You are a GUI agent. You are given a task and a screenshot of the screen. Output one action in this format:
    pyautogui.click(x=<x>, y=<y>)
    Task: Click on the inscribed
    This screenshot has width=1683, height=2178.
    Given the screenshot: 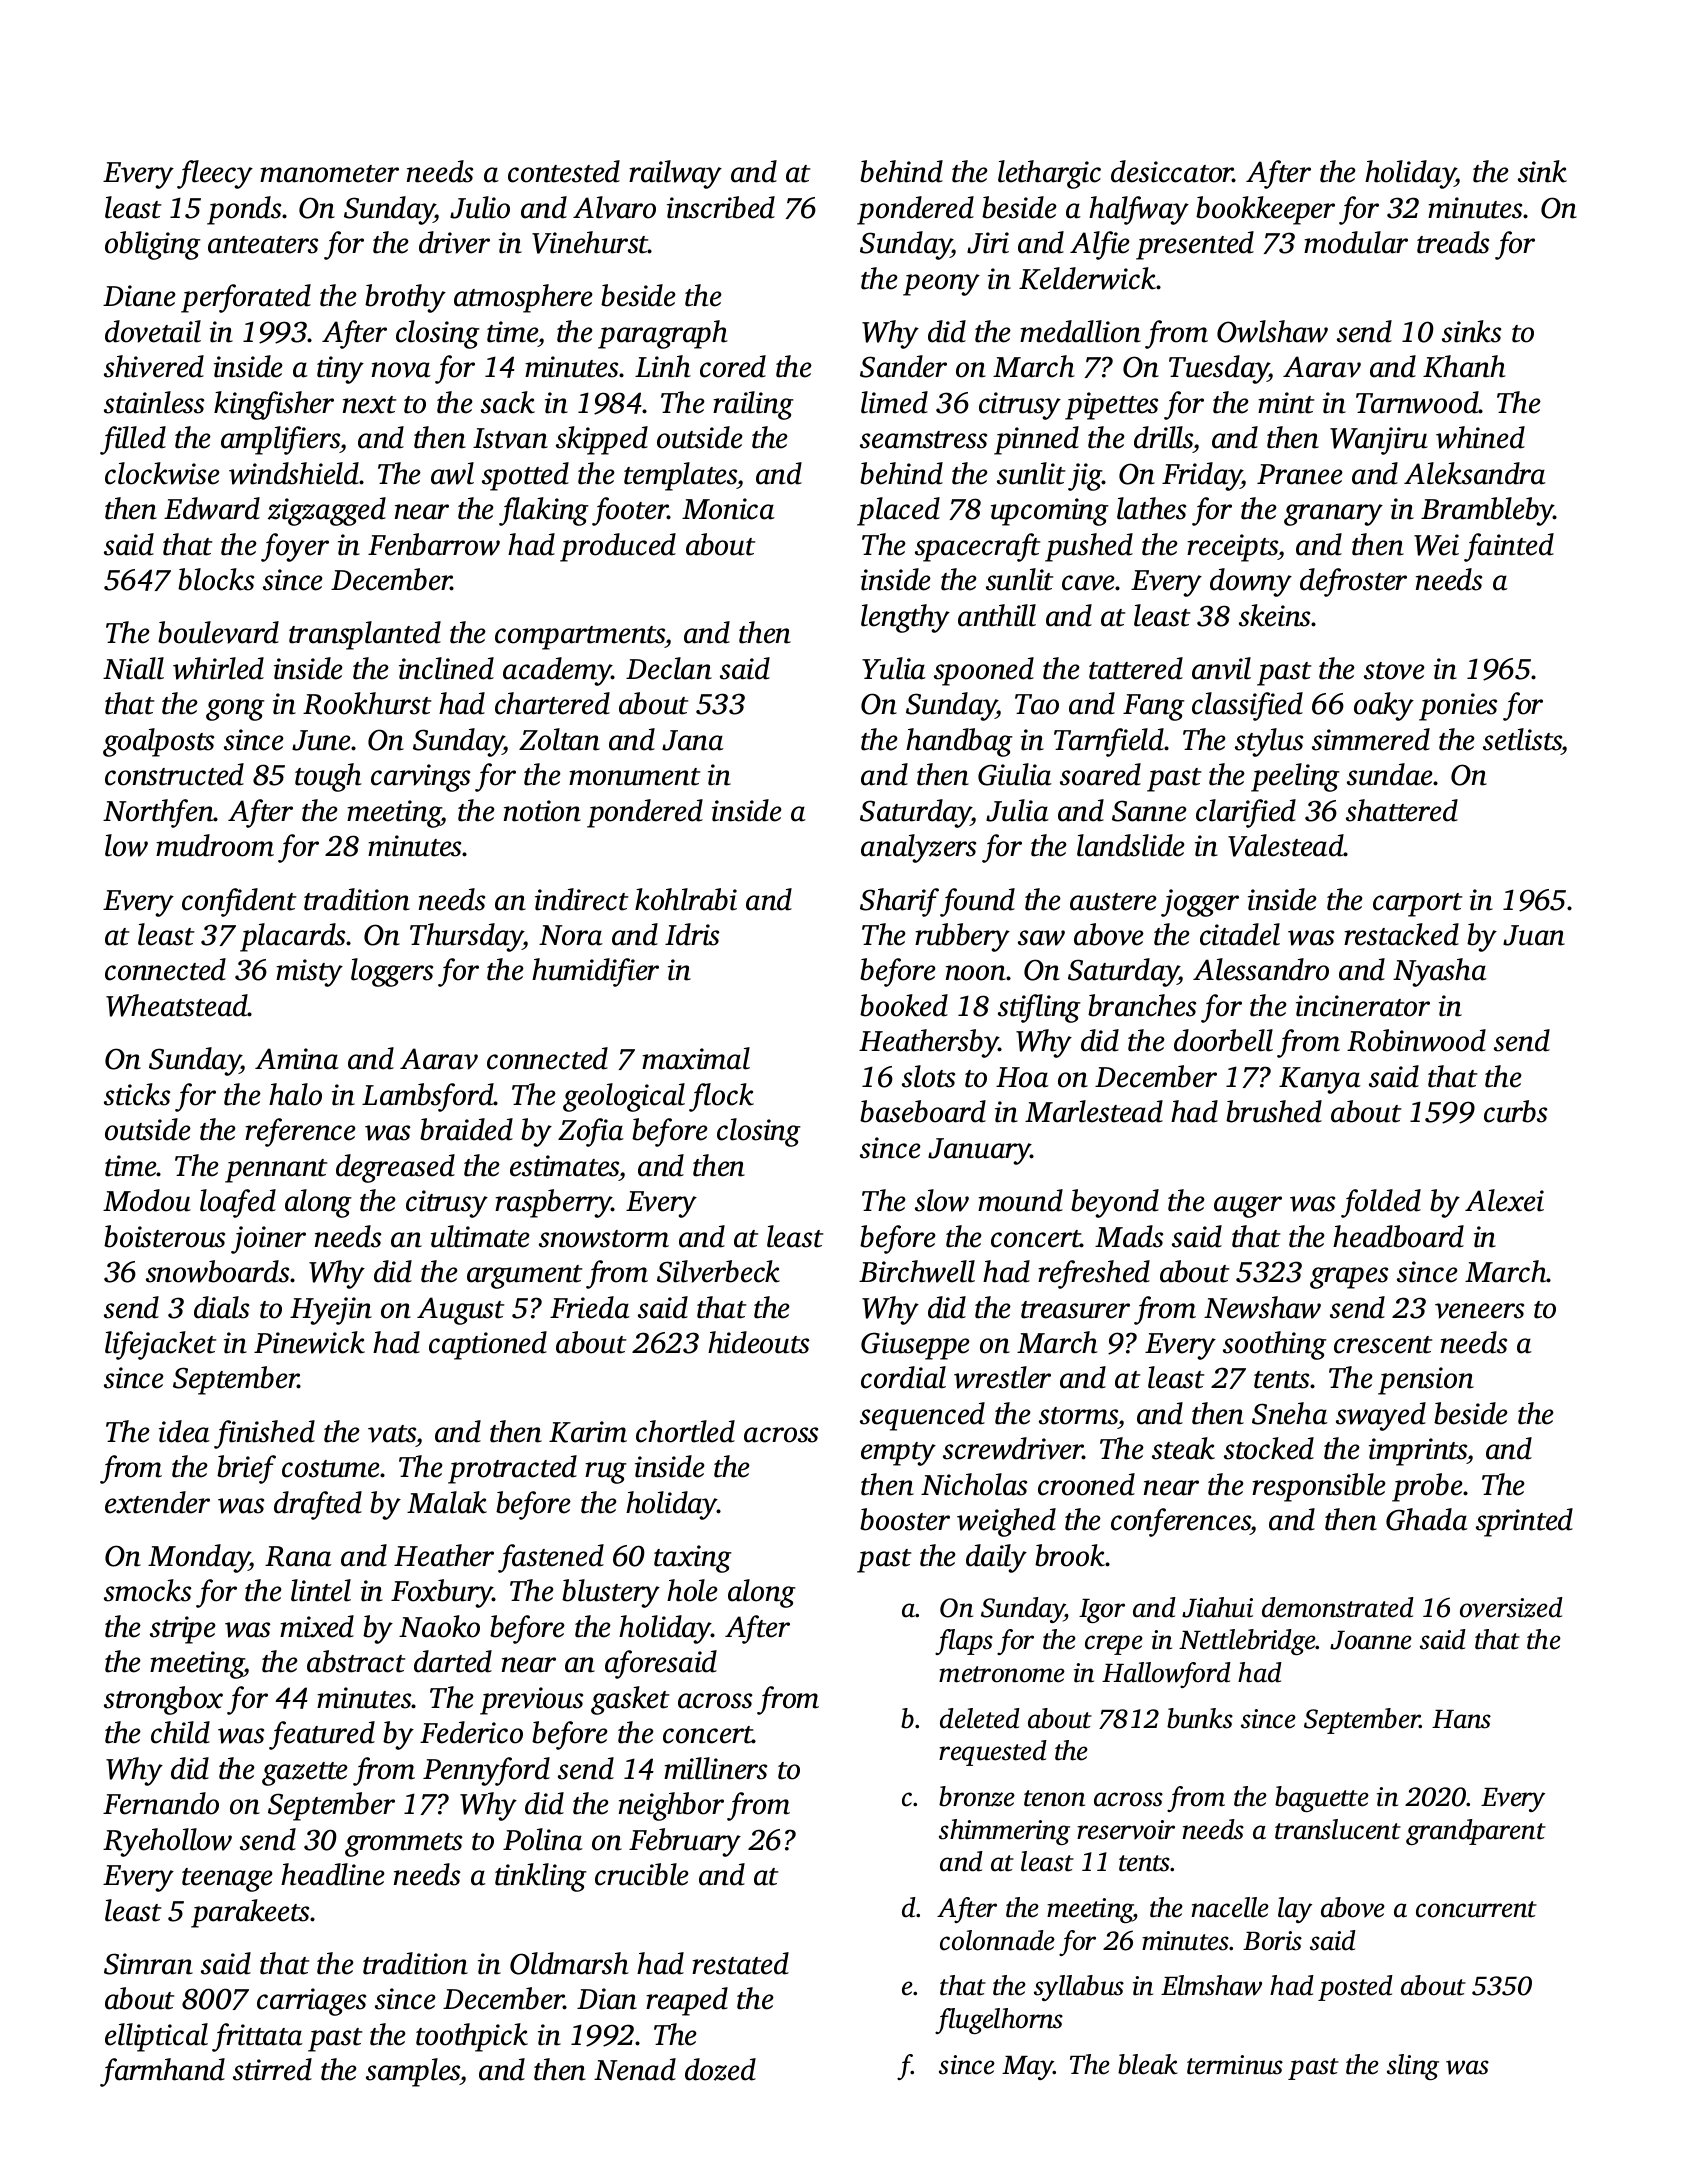 What is the action you would take?
    pyautogui.click(x=721, y=207)
